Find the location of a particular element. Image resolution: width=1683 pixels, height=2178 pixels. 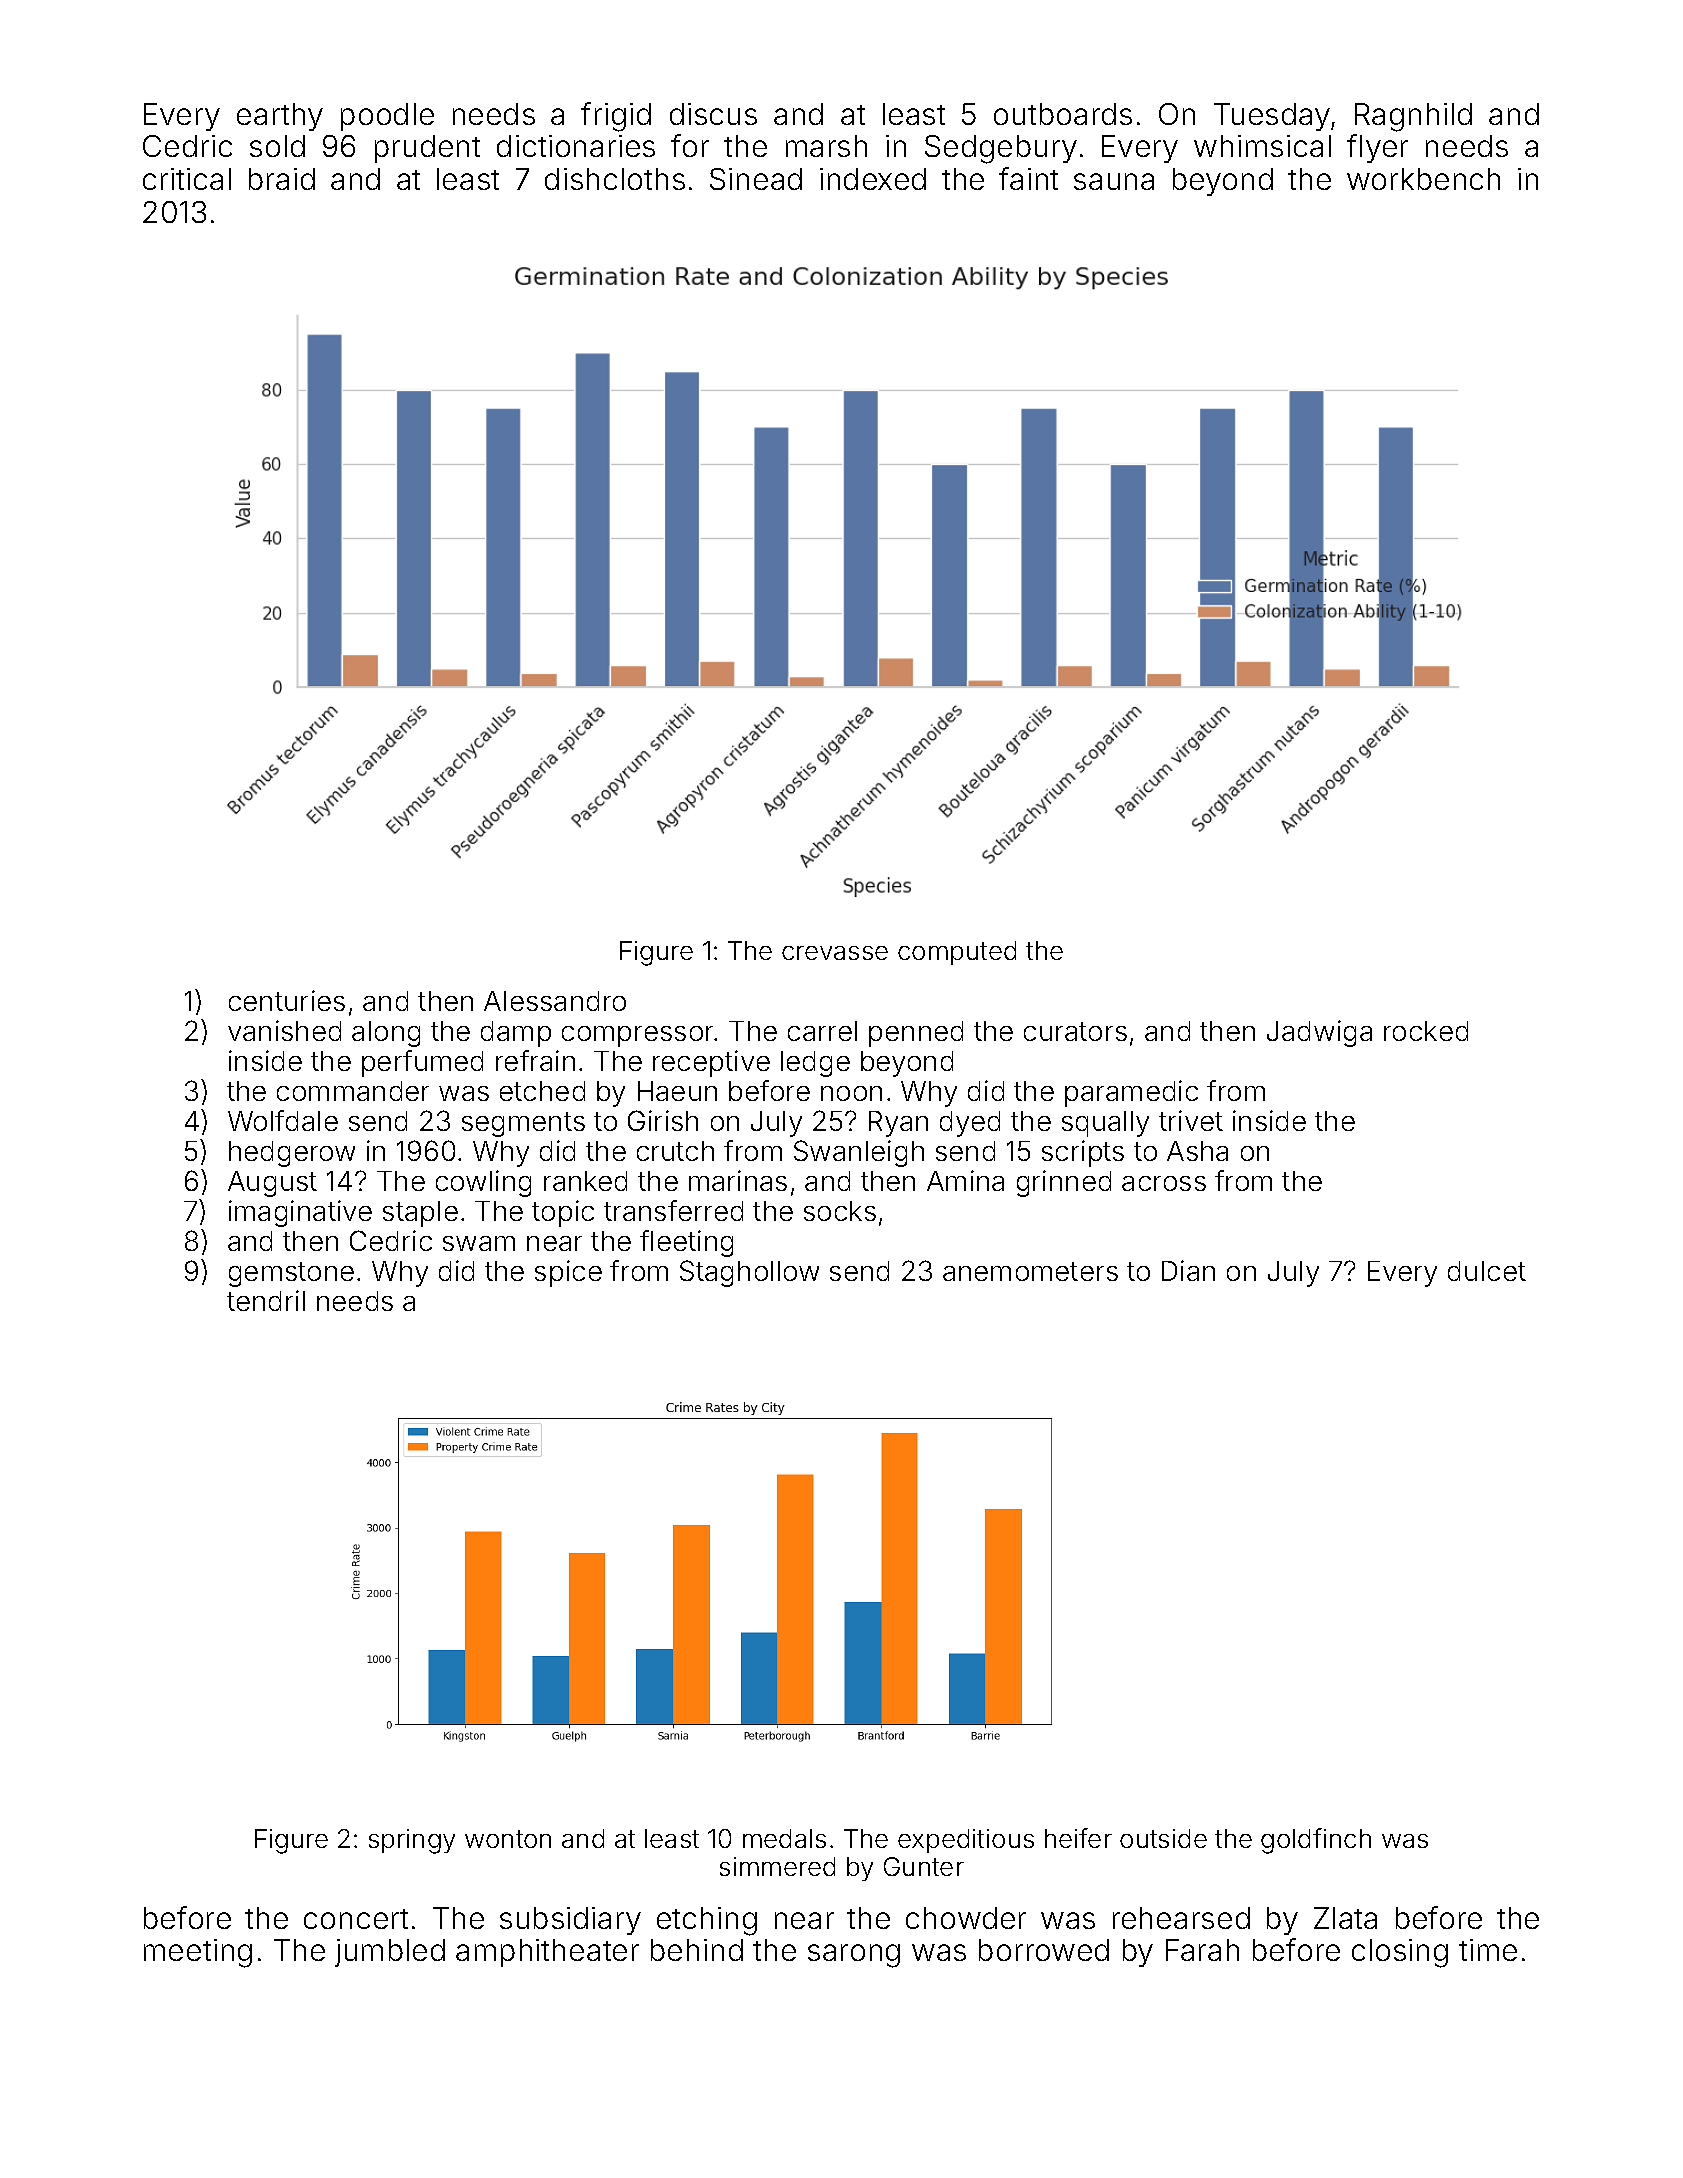

fleeting is located at coordinates (686, 1243).
